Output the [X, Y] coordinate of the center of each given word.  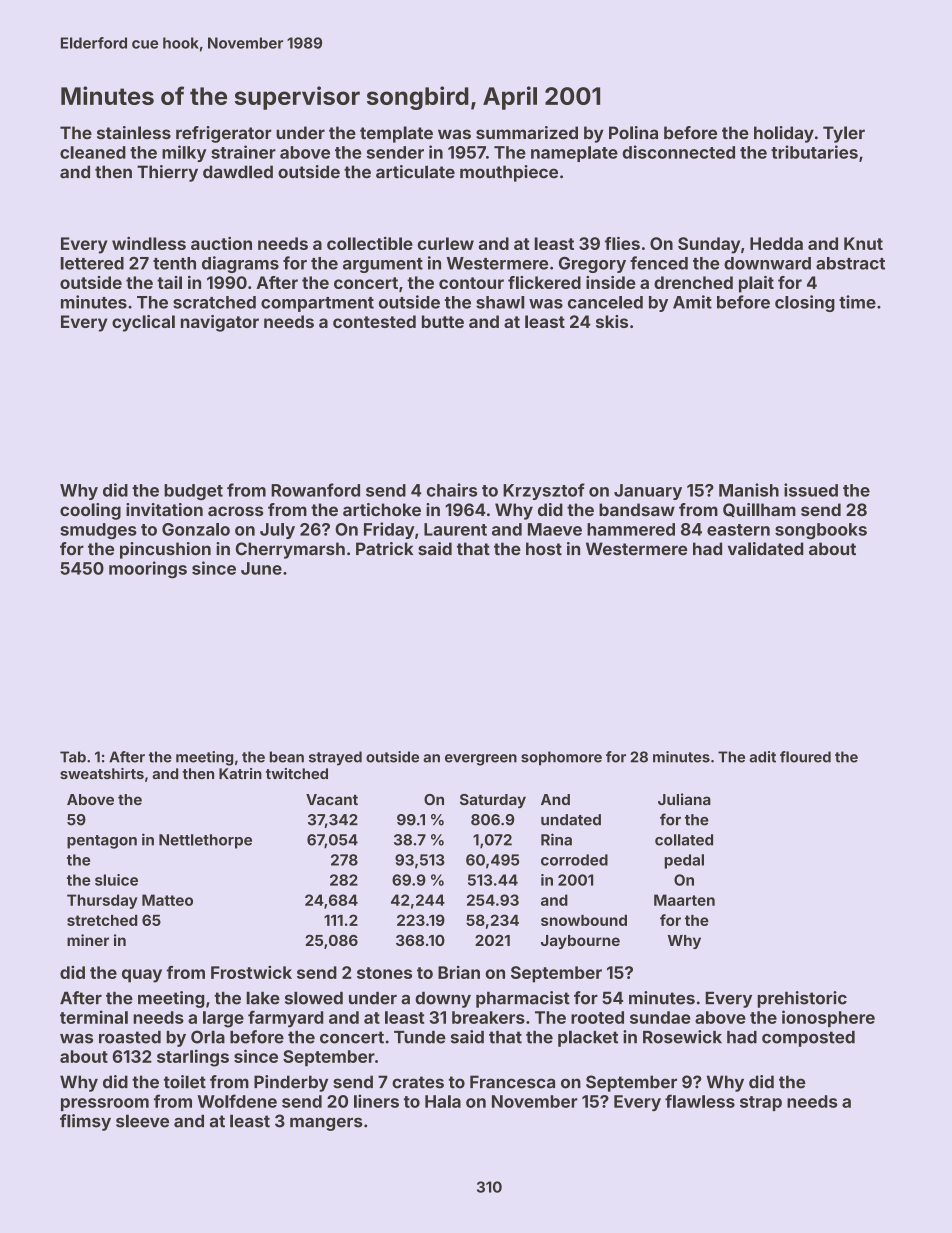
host [544, 549]
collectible [370, 243]
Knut [863, 243]
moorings [148, 570]
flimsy [85, 1122]
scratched [214, 302]
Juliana [684, 799]
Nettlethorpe [205, 841]
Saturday [493, 801]
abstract [850, 263]
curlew [445, 243]
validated [766, 549]
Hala [443, 1101]
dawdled [238, 172]
